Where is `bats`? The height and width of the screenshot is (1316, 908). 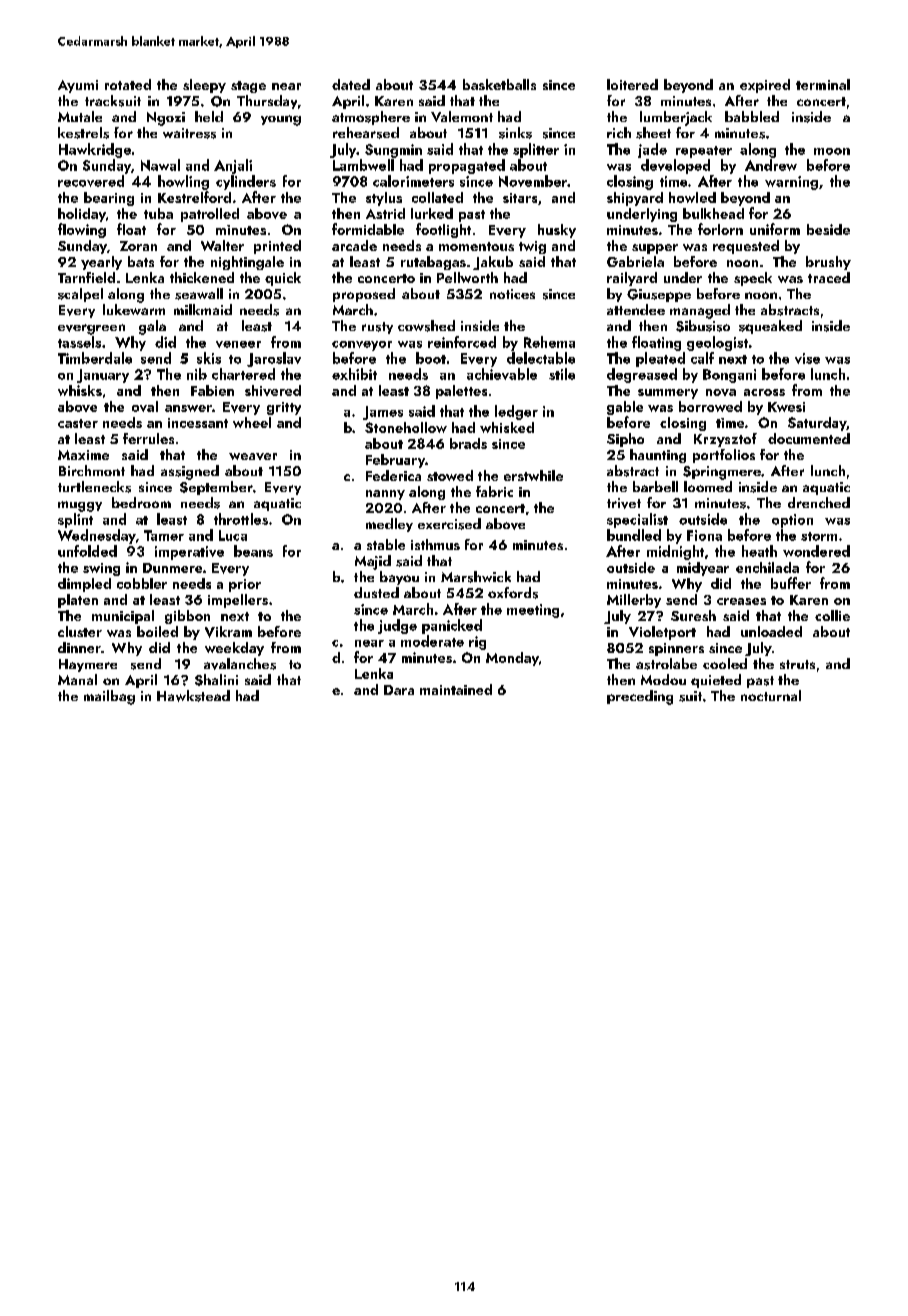
bats is located at coordinates (141, 261).
